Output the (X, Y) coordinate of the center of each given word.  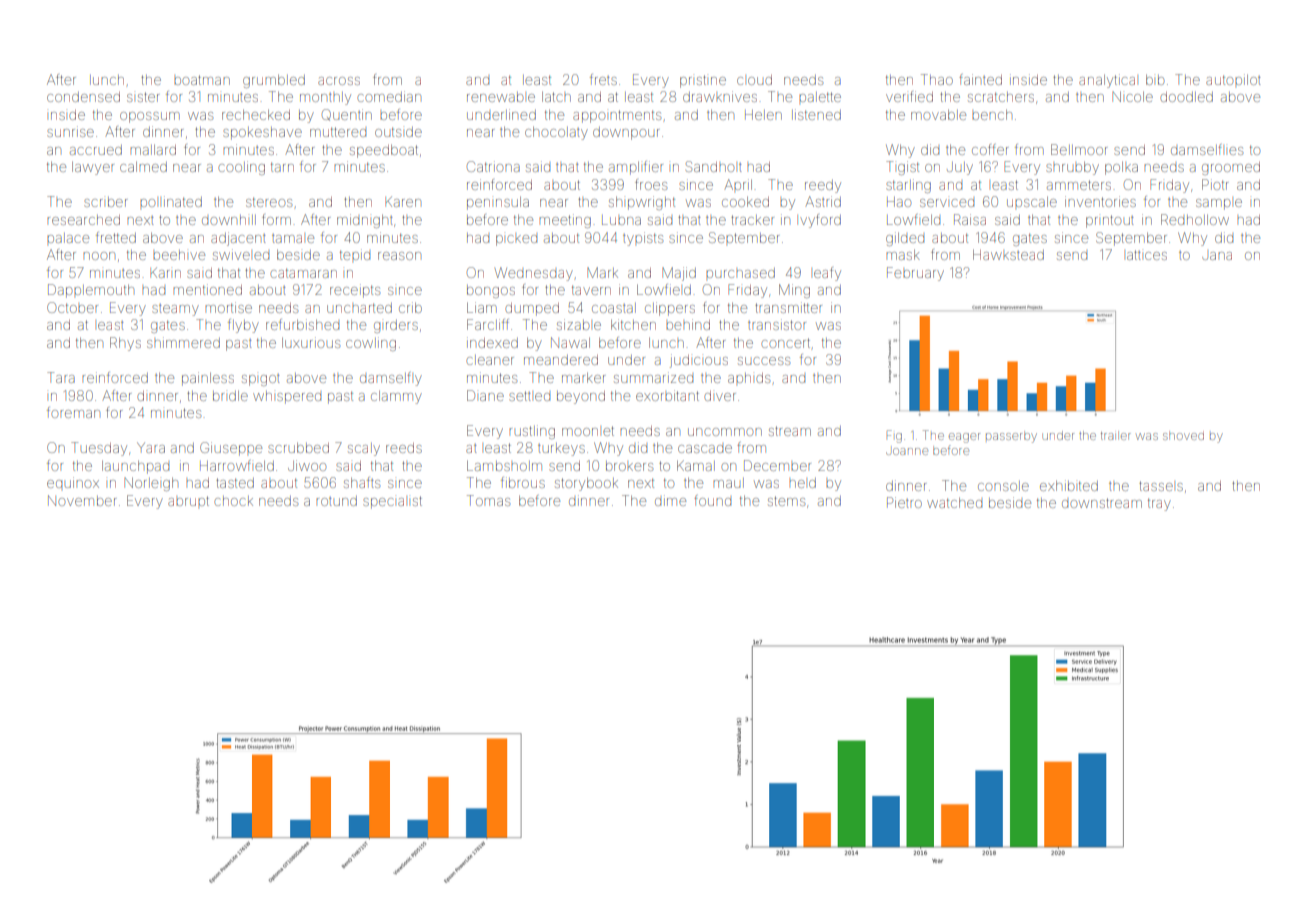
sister (143, 97)
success (764, 361)
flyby (243, 326)
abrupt (188, 501)
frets (603, 79)
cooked (745, 202)
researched (83, 220)
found (712, 500)
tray (1159, 504)
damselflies (1207, 149)
